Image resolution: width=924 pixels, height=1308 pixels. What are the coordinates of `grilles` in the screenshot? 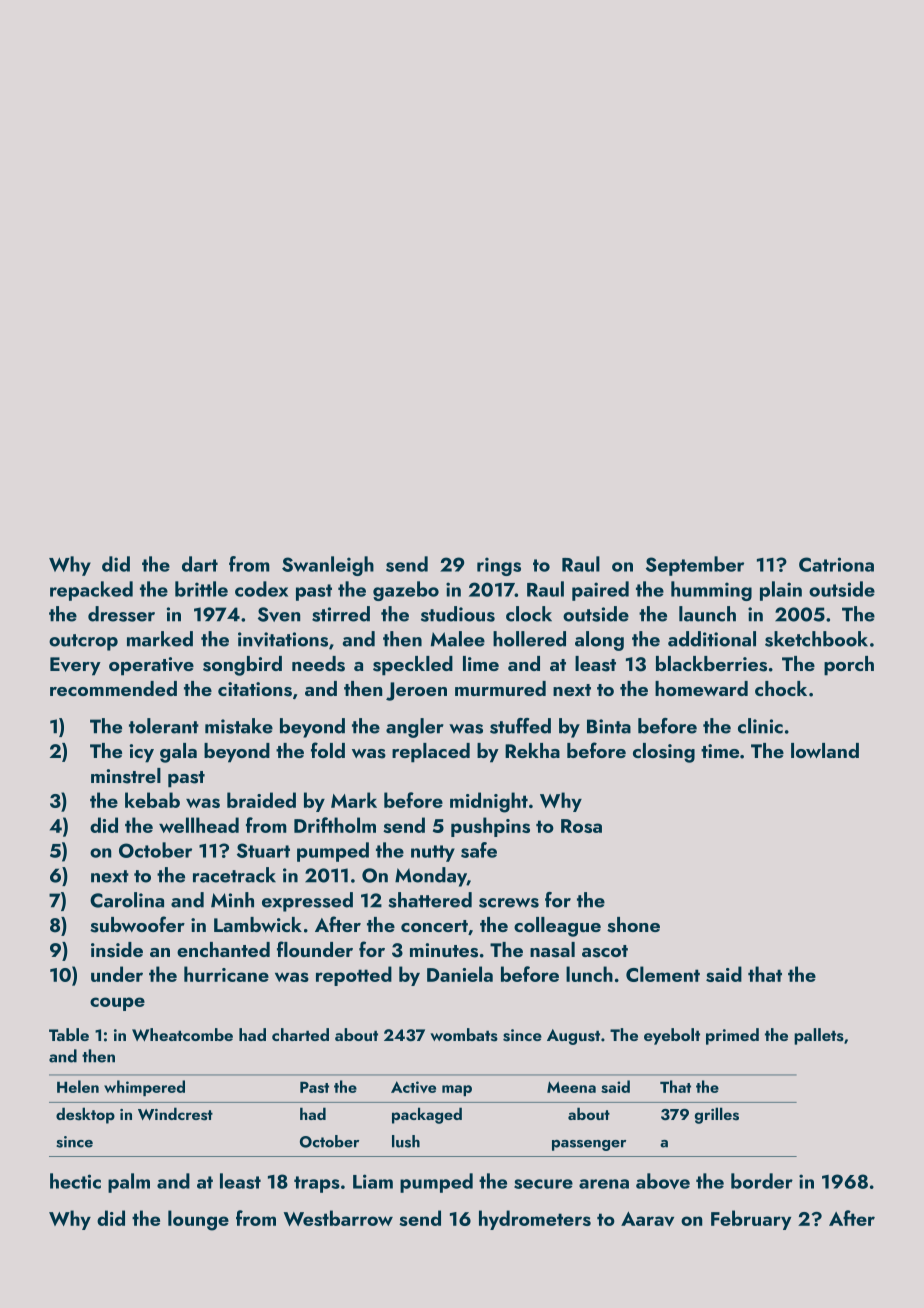 It's located at (717, 1115).
